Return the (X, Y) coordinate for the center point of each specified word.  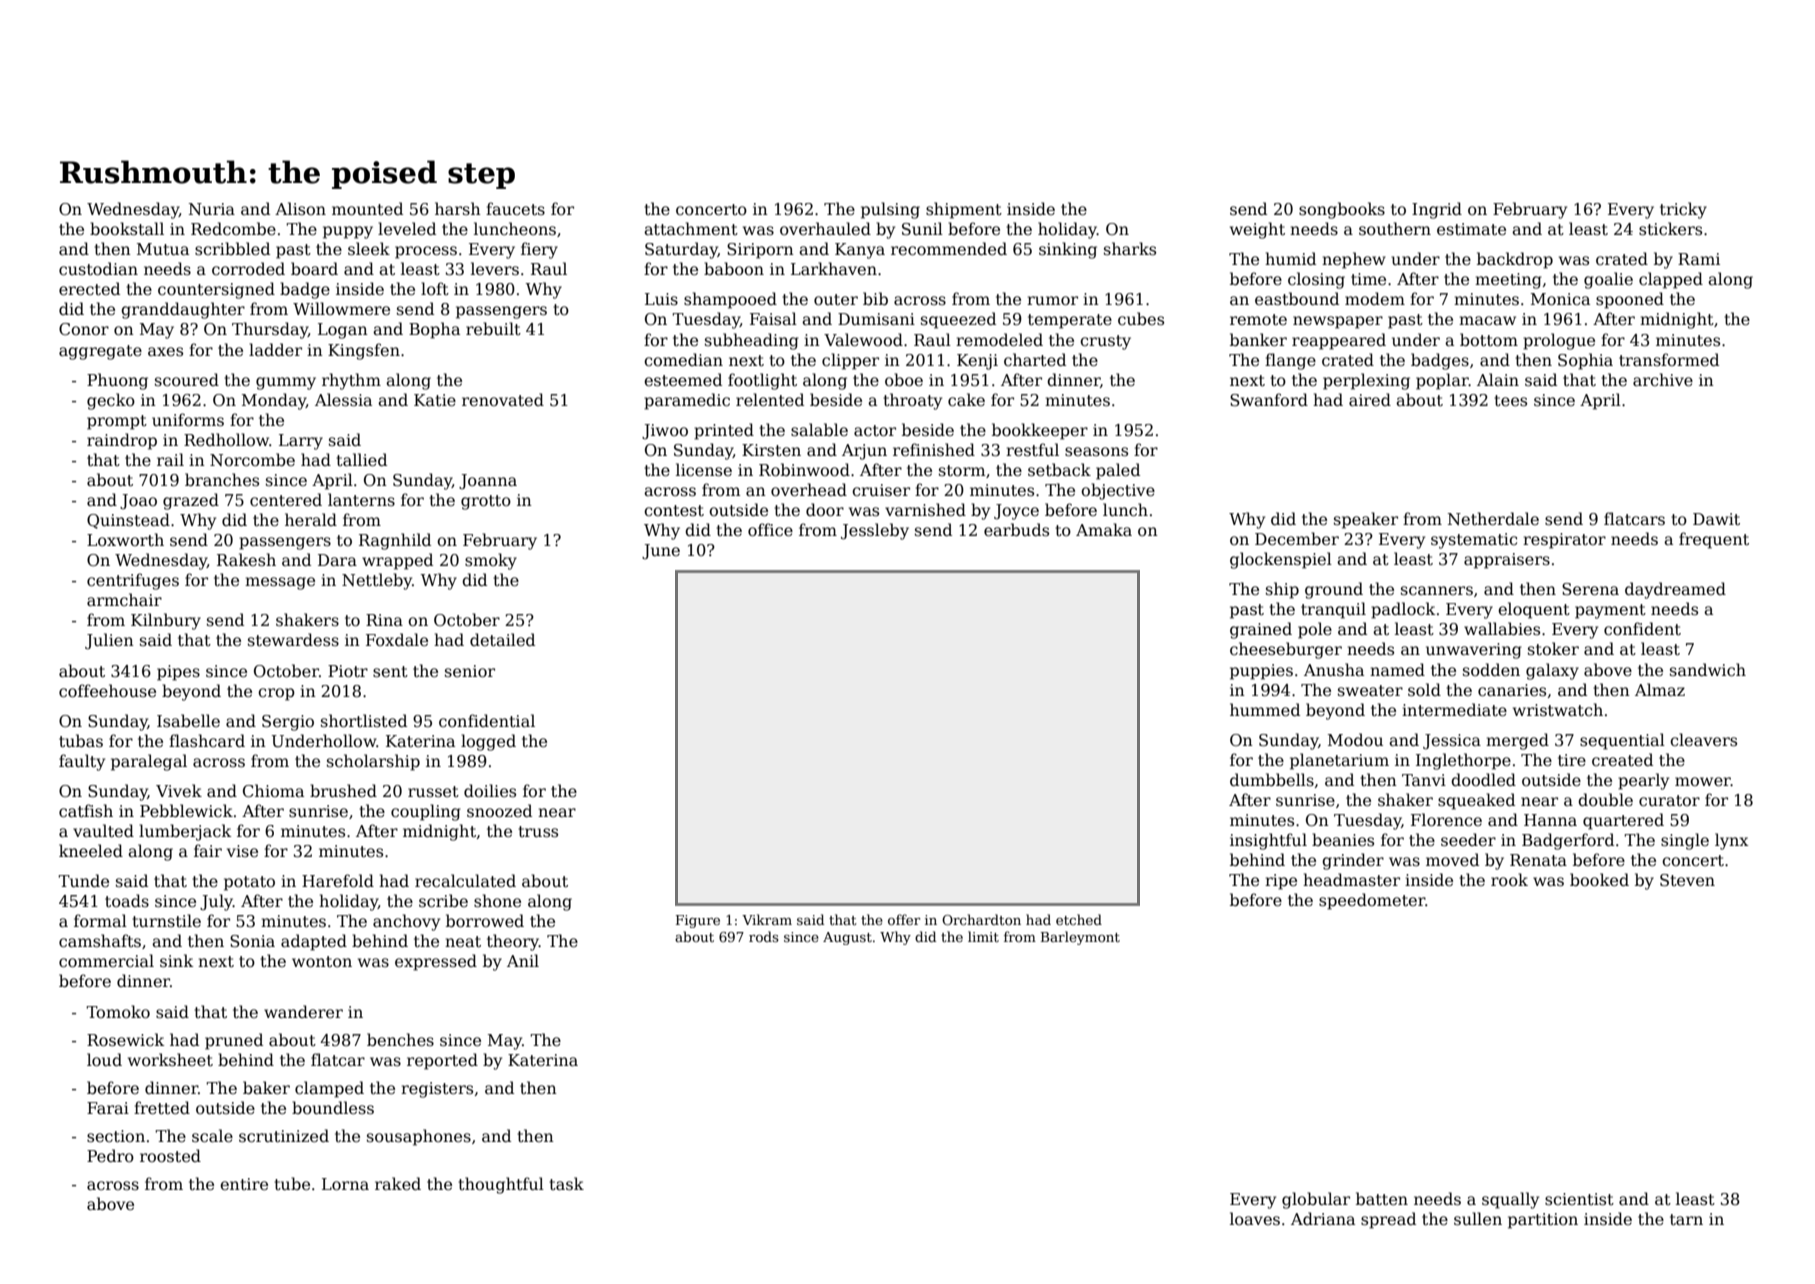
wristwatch (1558, 710)
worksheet (170, 1060)
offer (904, 919)
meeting (1508, 281)
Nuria (212, 209)
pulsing (890, 210)
